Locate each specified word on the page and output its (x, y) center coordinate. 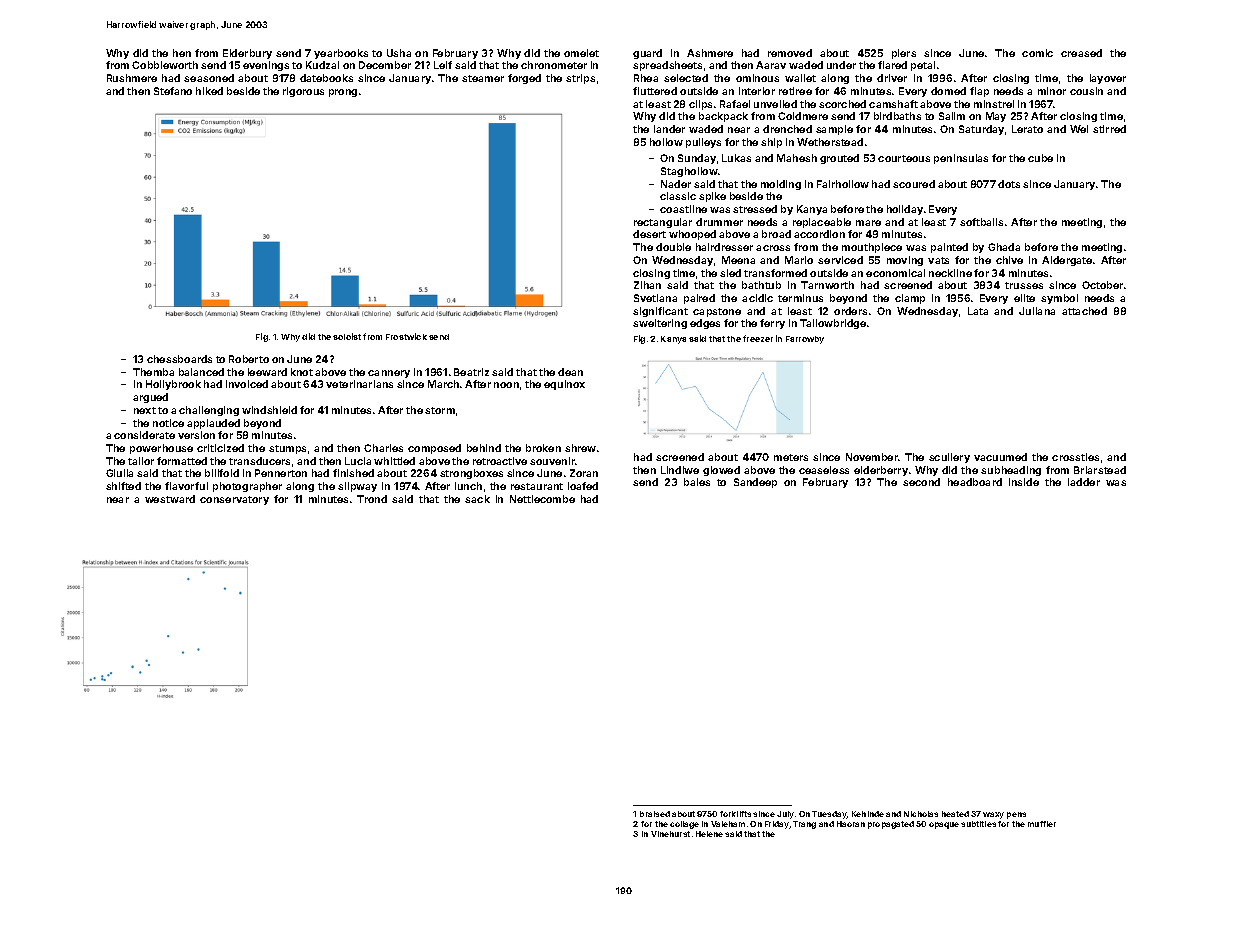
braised (655, 814)
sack (477, 499)
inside (1024, 482)
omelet (581, 53)
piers (904, 54)
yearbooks (341, 54)
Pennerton (281, 473)
